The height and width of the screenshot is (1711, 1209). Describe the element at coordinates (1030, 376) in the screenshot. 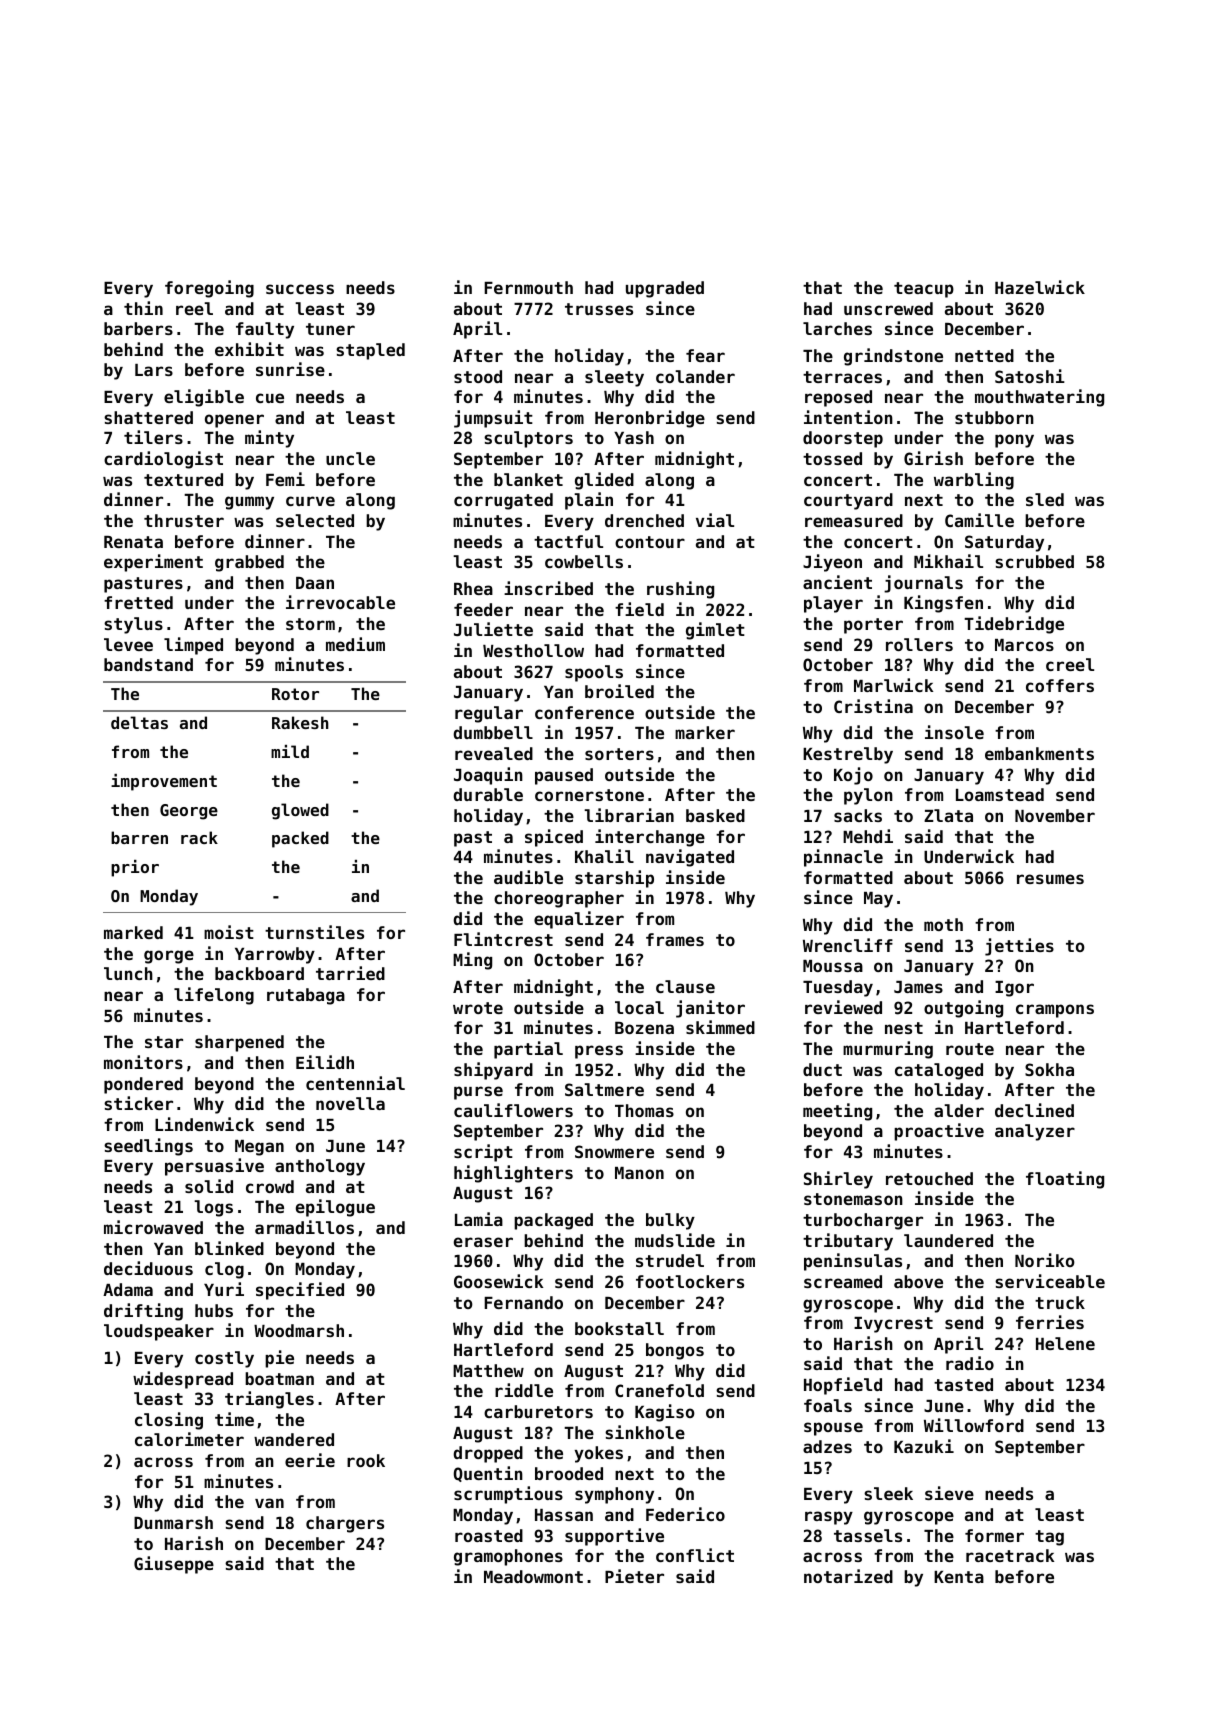

I see `Satoshi` at that location.
